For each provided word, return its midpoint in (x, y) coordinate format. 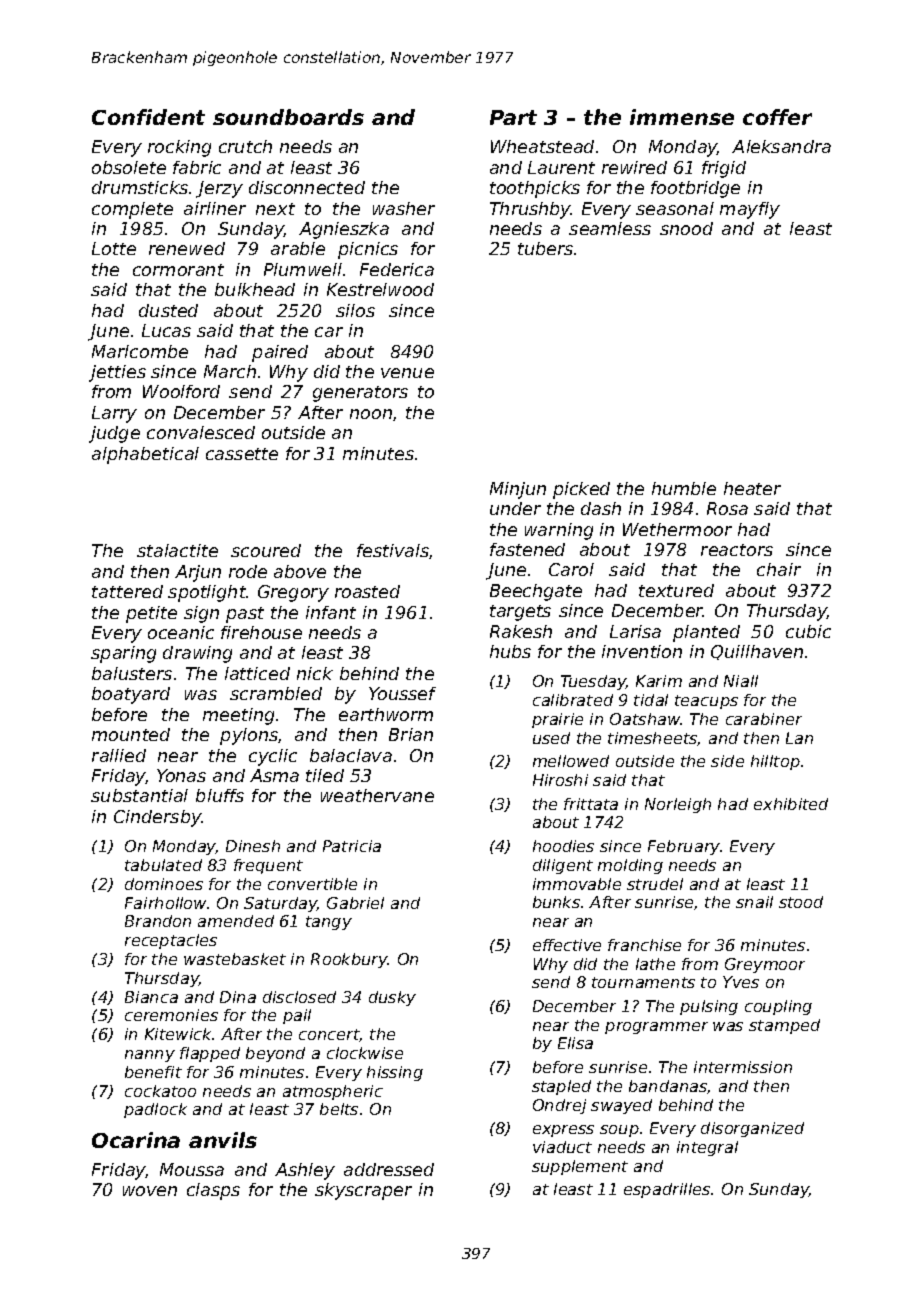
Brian (411, 734)
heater (752, 488)
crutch (245, 146)
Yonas (181, 775)
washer (404, 208)
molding (630, 866)
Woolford (181, 391)
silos (355, 310)
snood (686, 228)
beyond (275, 1054)
